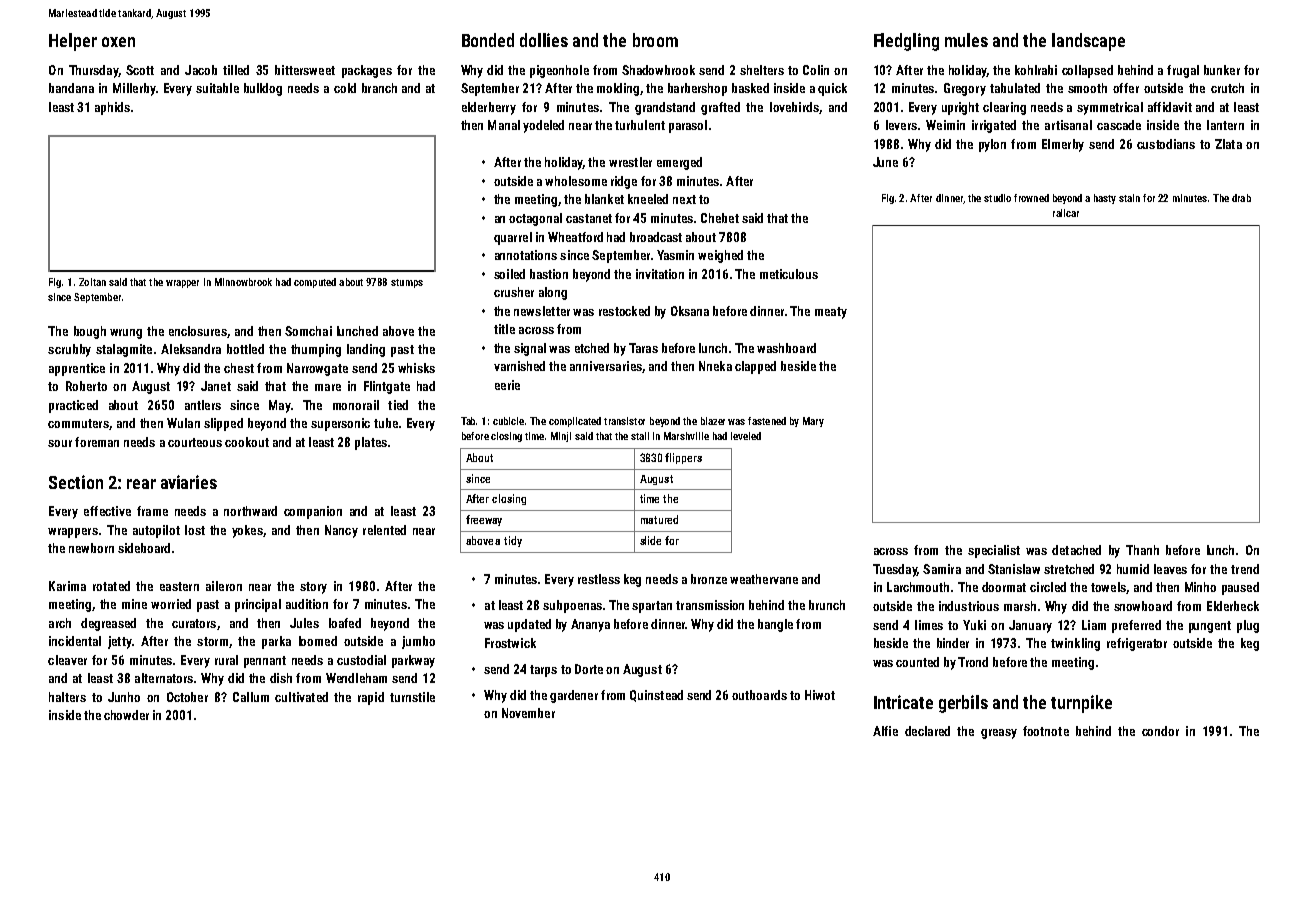 The image size is (1308, 924). What do you see at coordinates (720, 218) in the screenshot?
I see `Chebet` at bounding box center [720, 218].
